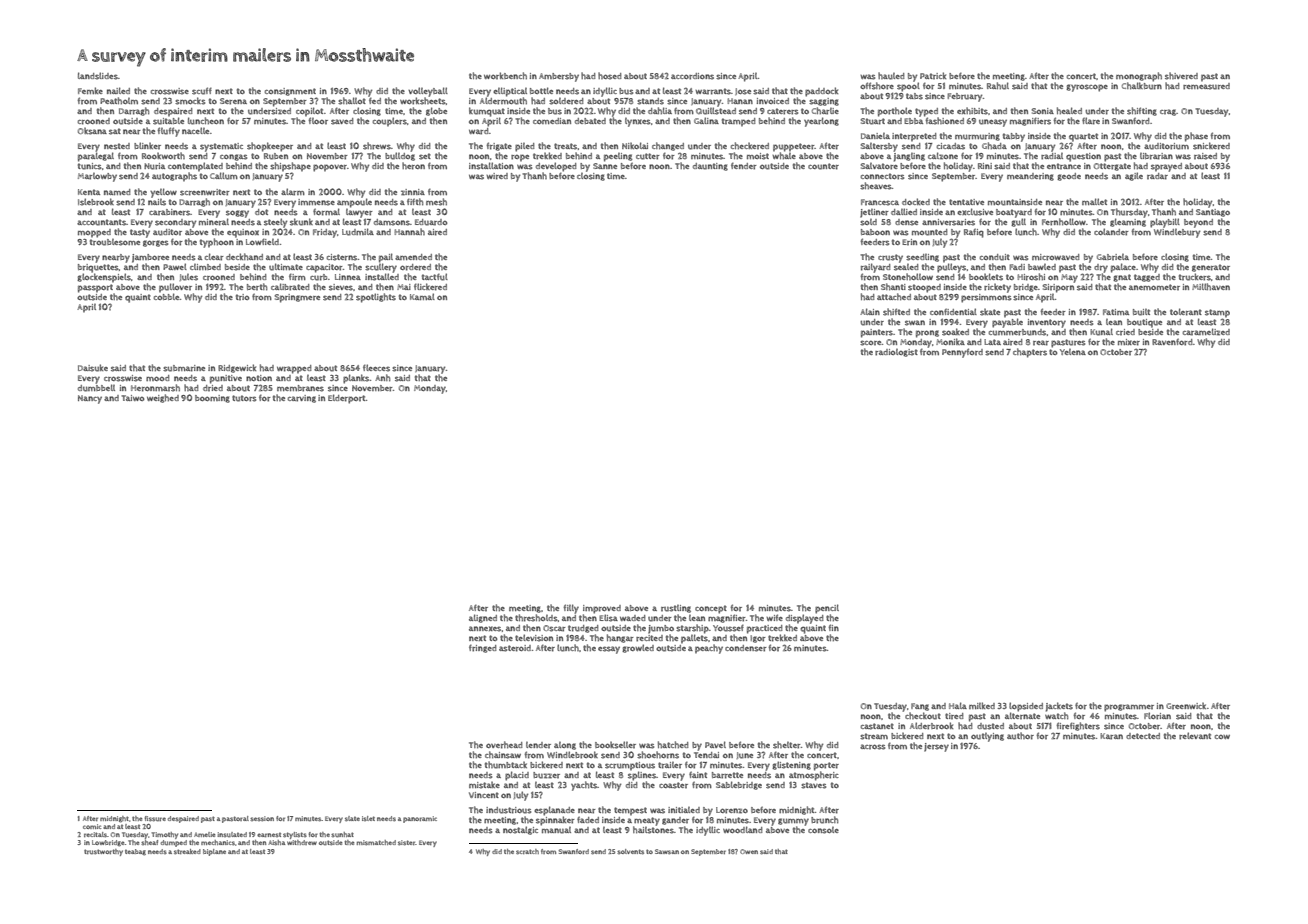 Image resolution: width=1308 pixels, height=924 pixels. Describe the element at coordinates (293, 192) in the screenshot. I see `alarm` at that location.
